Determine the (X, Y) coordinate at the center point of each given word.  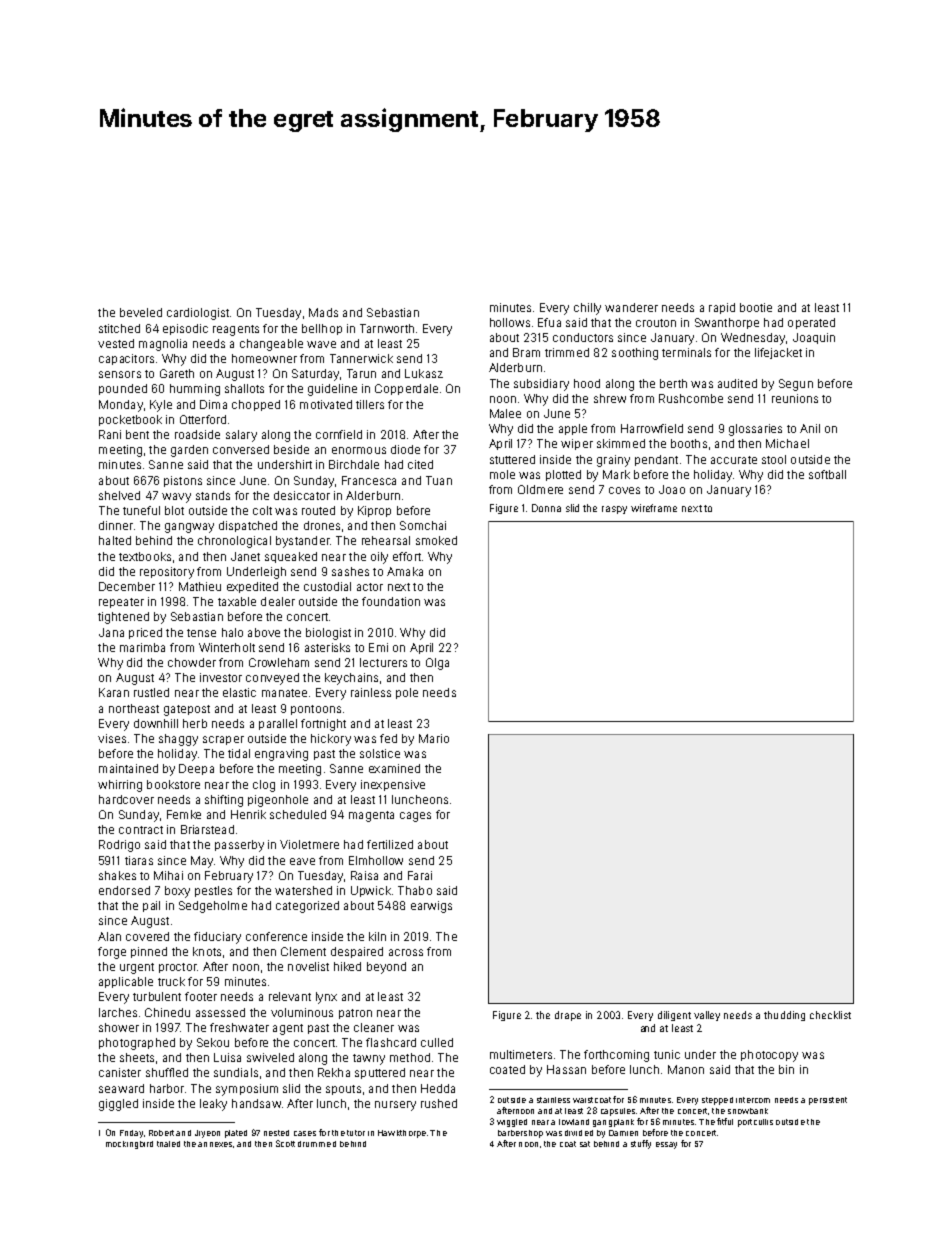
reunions (795, 398)
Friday (131, 1134)
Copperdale (406, 389)
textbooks (145, 556)
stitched (119, 328)
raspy (614, 510)
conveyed (272, 679)
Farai (420, 875)
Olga (437, 664)
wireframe (654, 508)
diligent (674, 1016)
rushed (439, 1103)
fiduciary (217, 938)
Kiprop (374, 511)
